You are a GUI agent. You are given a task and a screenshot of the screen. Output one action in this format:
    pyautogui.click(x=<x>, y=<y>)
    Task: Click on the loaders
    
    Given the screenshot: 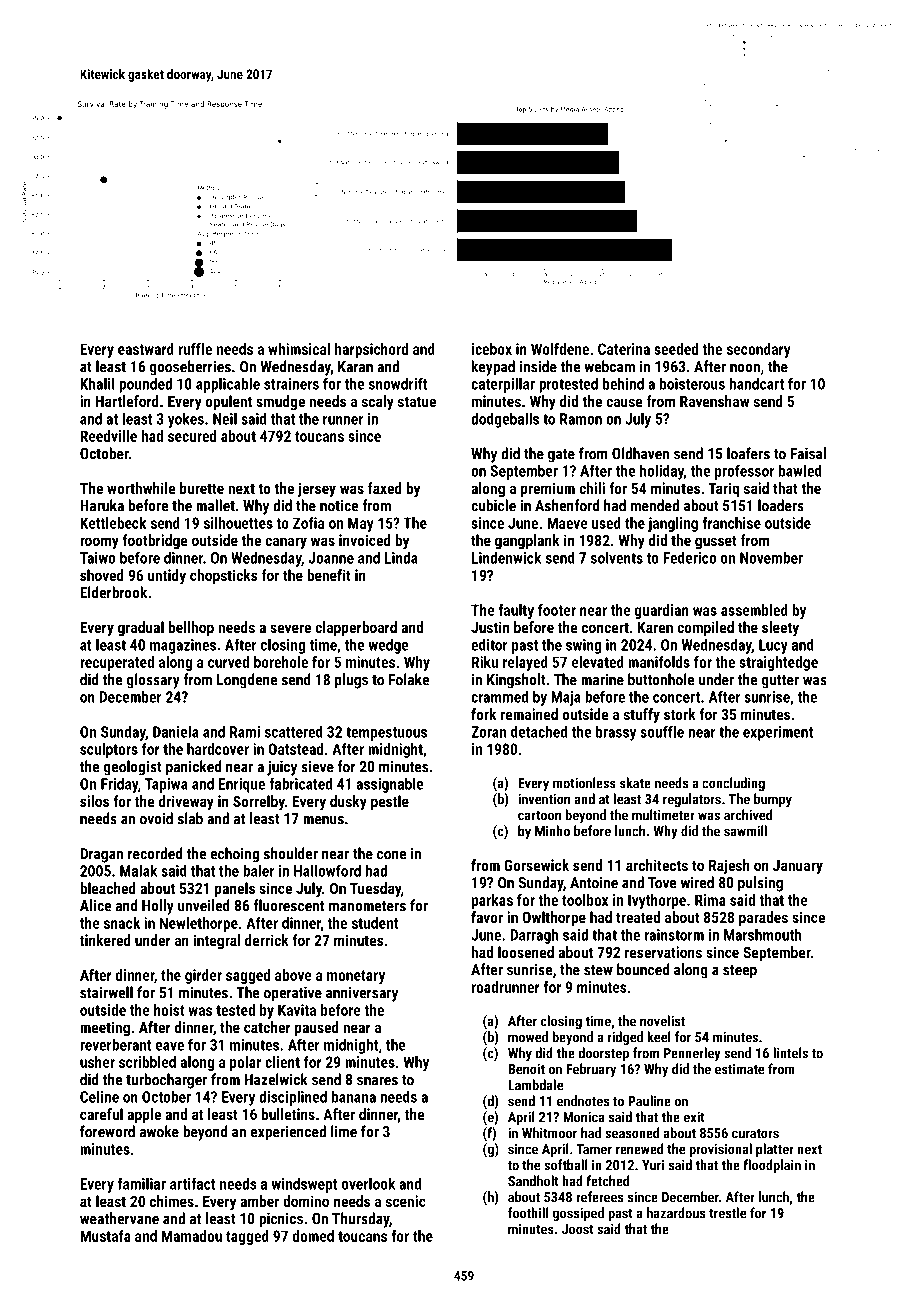 What is the action you would take?
    pyautogui.click(x=781, y=505)
